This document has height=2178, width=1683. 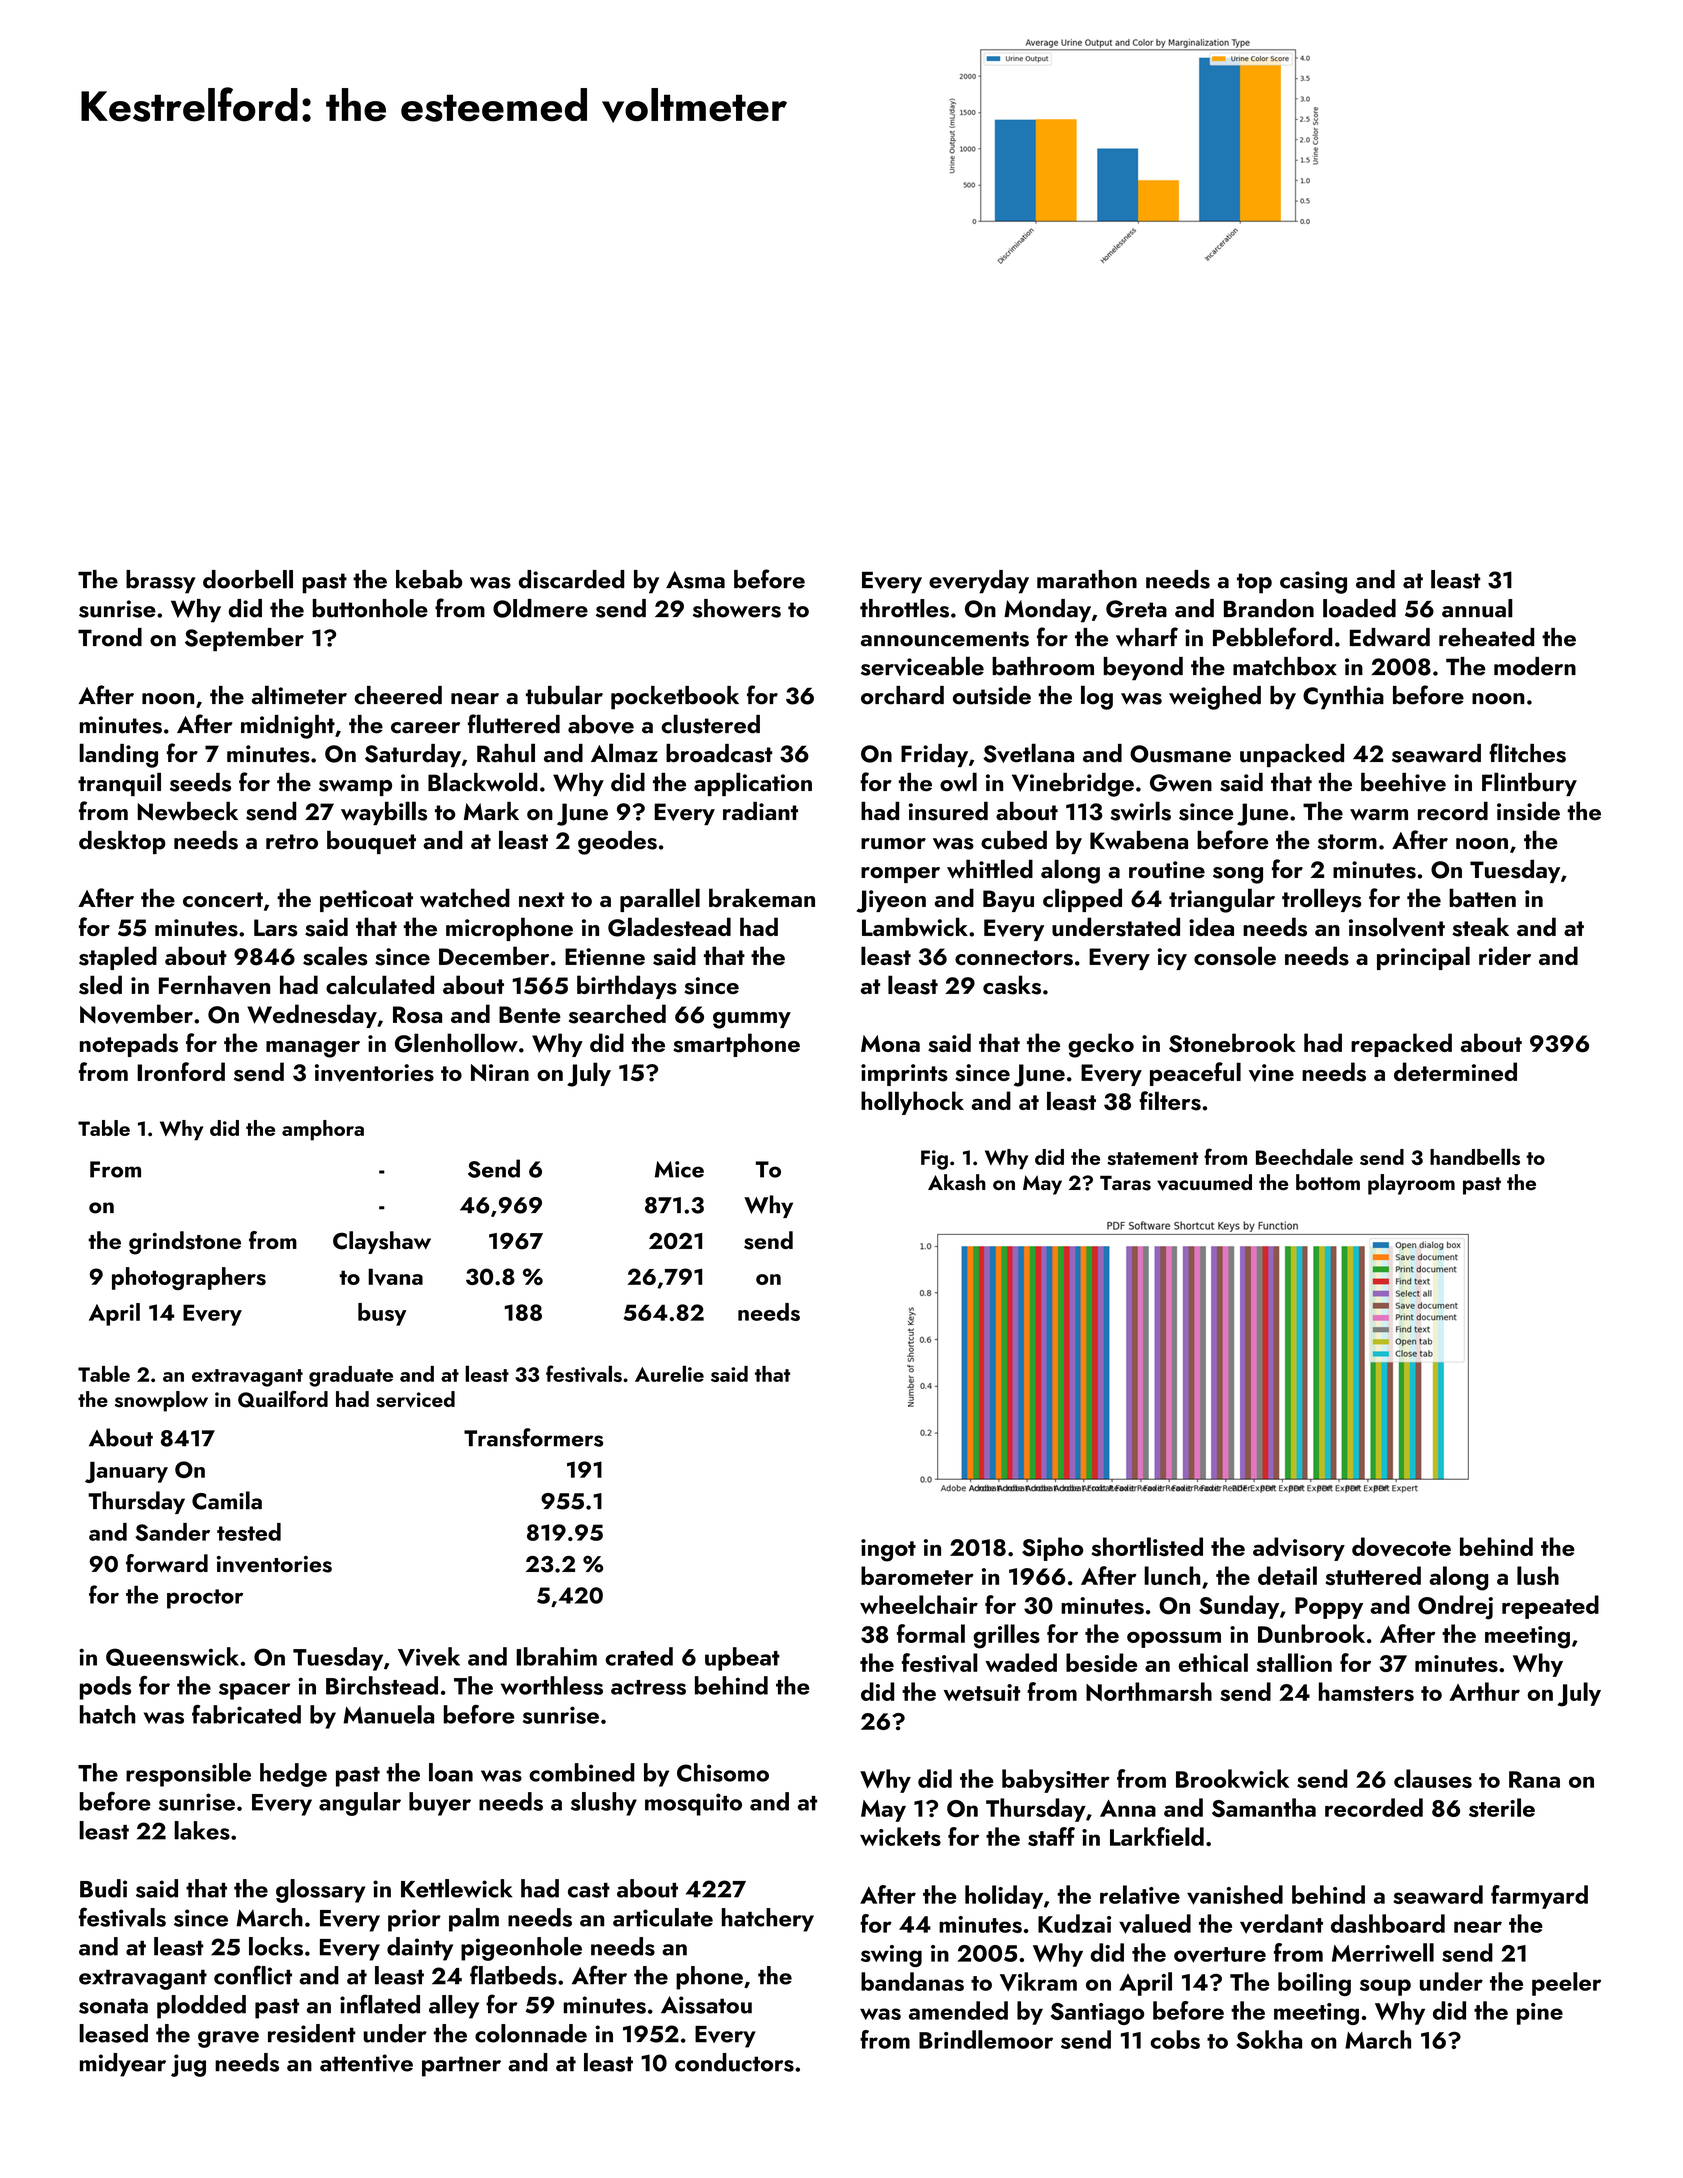 What do you see at coordinates (695, 580) in the document?
I see `Asma` at bounding box center [695, 580].
